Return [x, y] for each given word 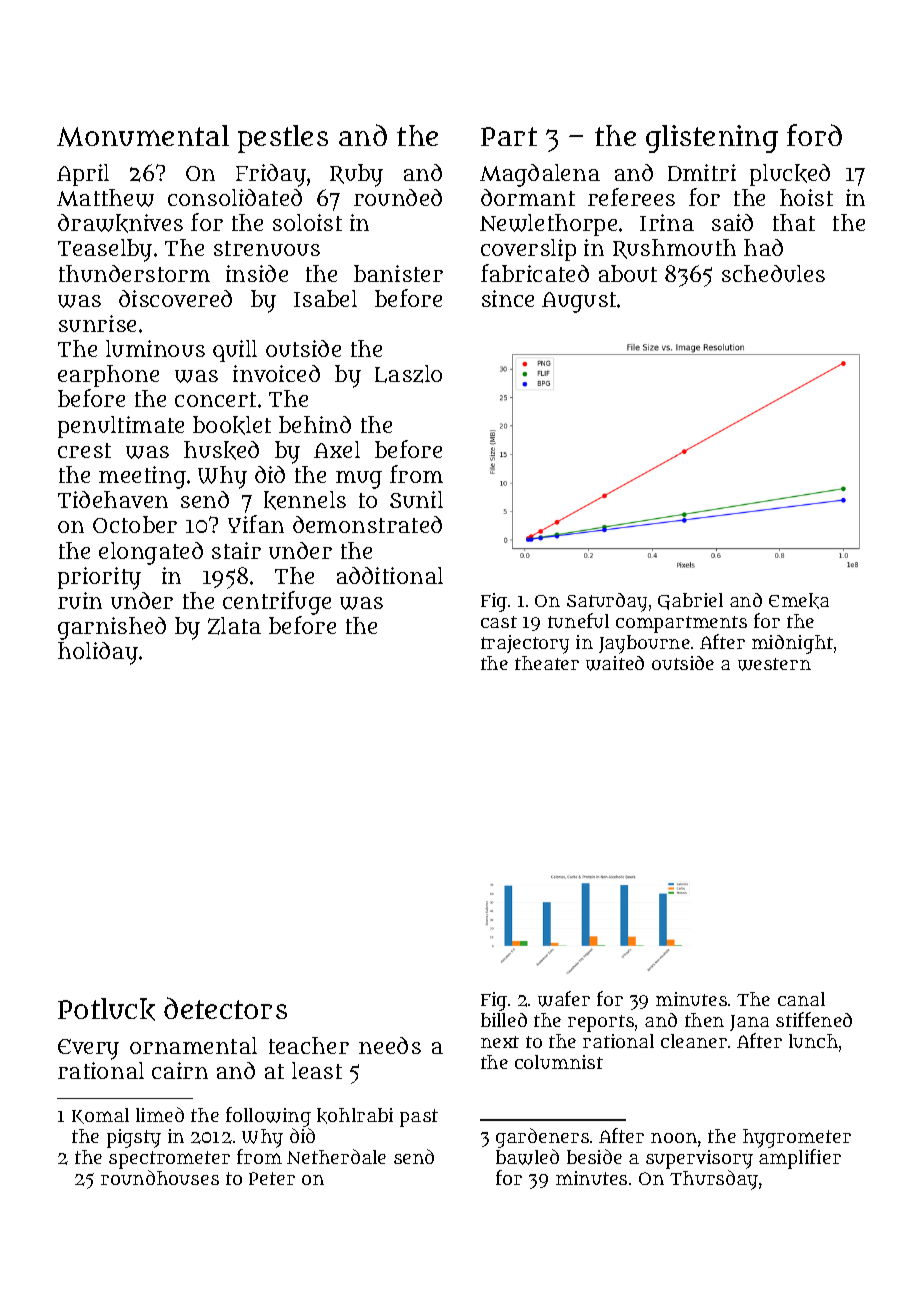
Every [88, 1049]
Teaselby [105, 250]
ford [814, 135]
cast [499, 622]
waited [615, 663]
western [774, 664]
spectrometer [169, 1160]
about [628, 273]
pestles [283, 139]
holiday [98, 653]
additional [390, 575]
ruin [80, 600]
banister [398, 273]
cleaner [694, 1041]
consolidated [235, 197]
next [500, 1042]
